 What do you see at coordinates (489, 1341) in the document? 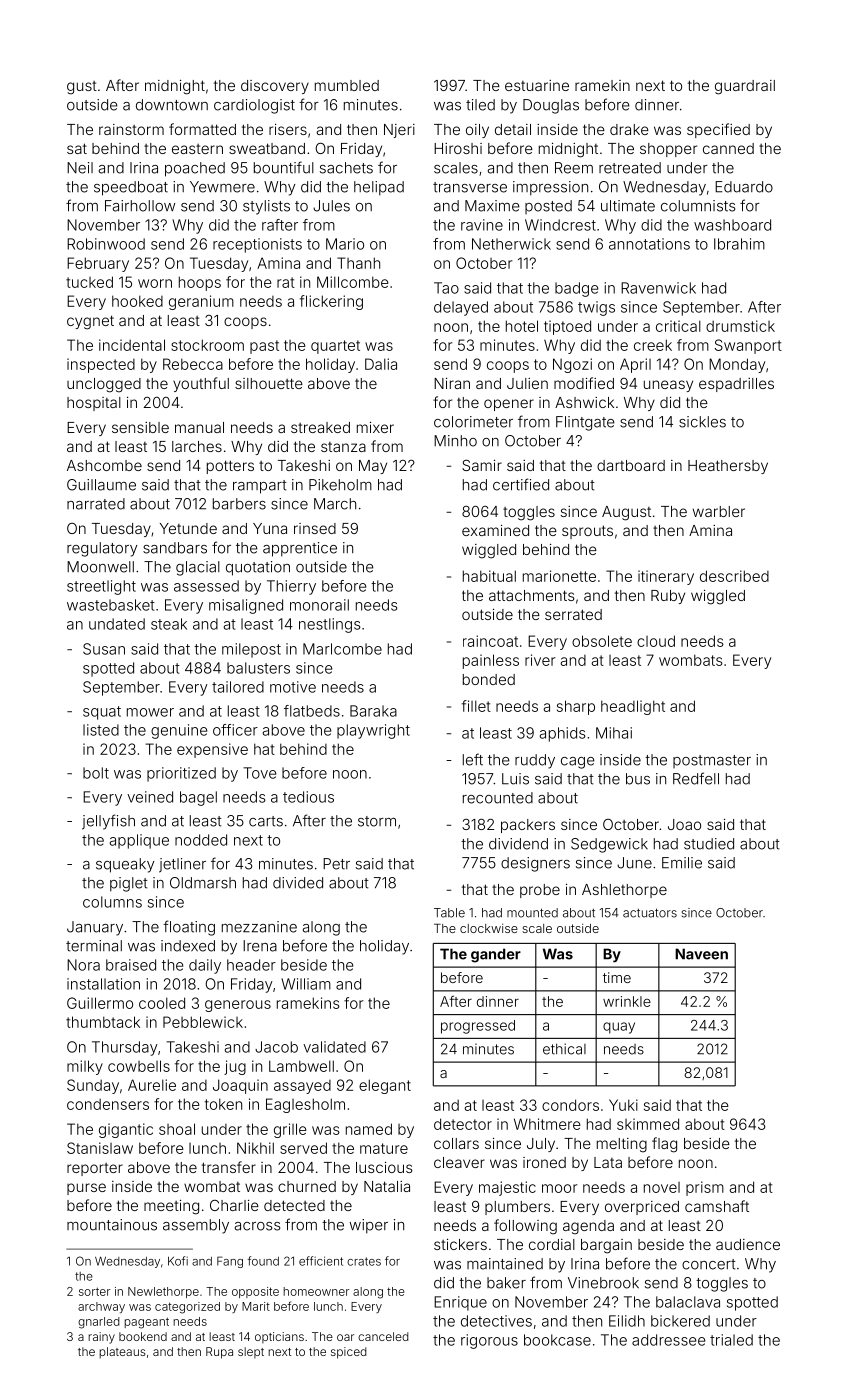
I see `rigorous` at bounding box center [489, 1341].
